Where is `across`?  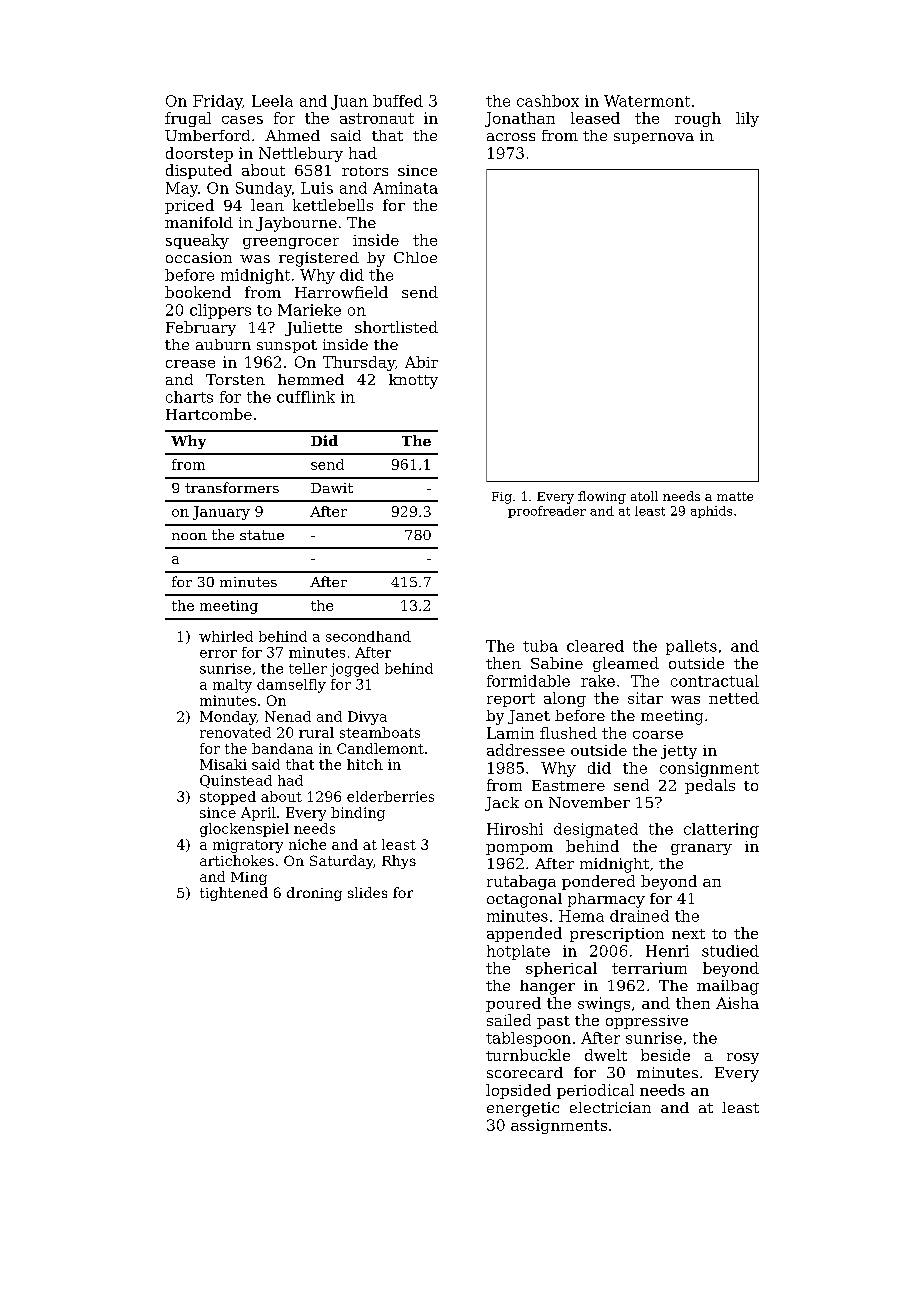
across is located at coordinates (511, 137).
